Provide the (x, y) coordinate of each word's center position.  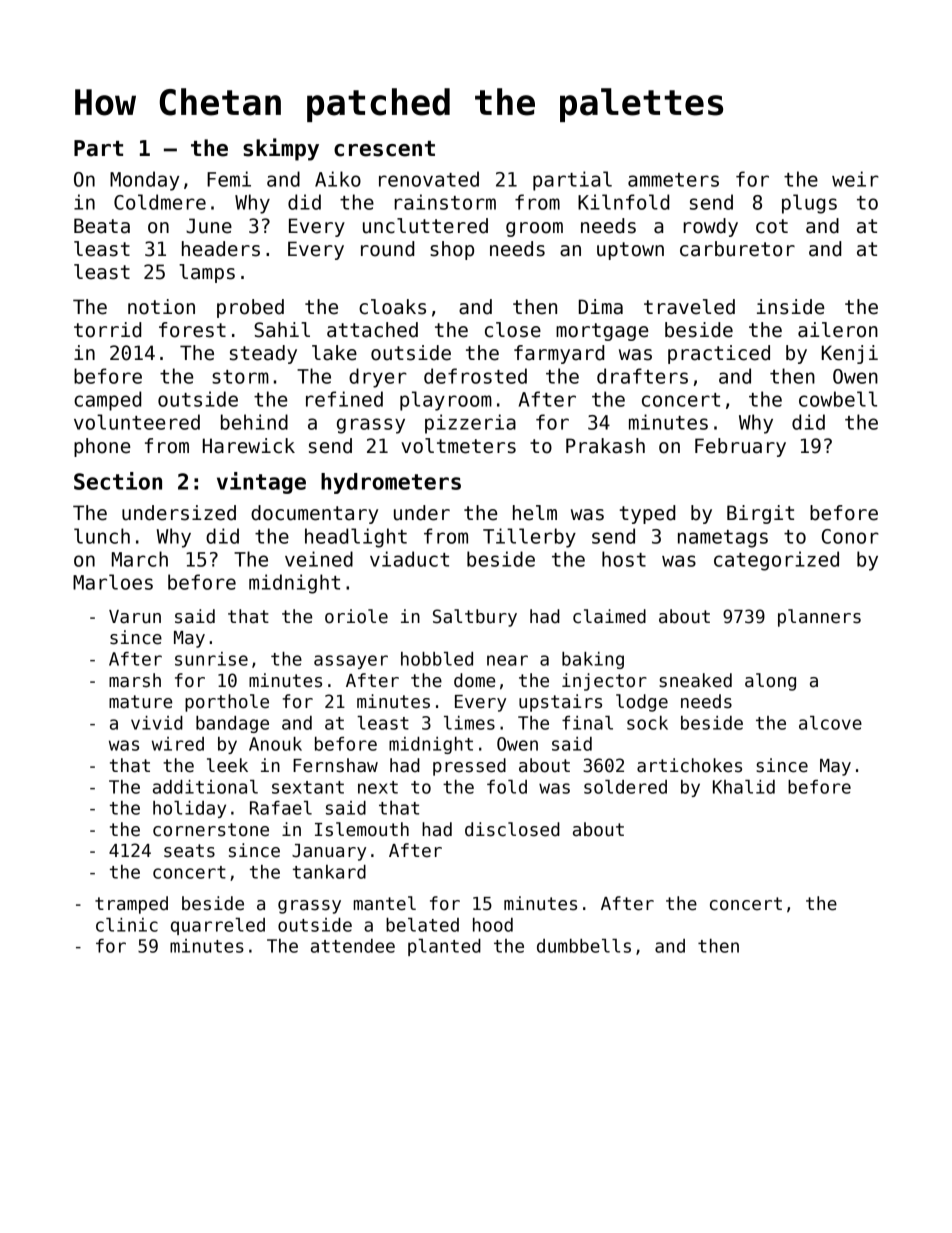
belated (422, 925)
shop (452, 250)
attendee (353, 946)
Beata (102, 226)
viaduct (409, 559)
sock (647, 723)
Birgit (760, 514)
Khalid (744, 787)
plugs (809, 204)
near (507, 660)
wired (178, 744)
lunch (102, 536)
